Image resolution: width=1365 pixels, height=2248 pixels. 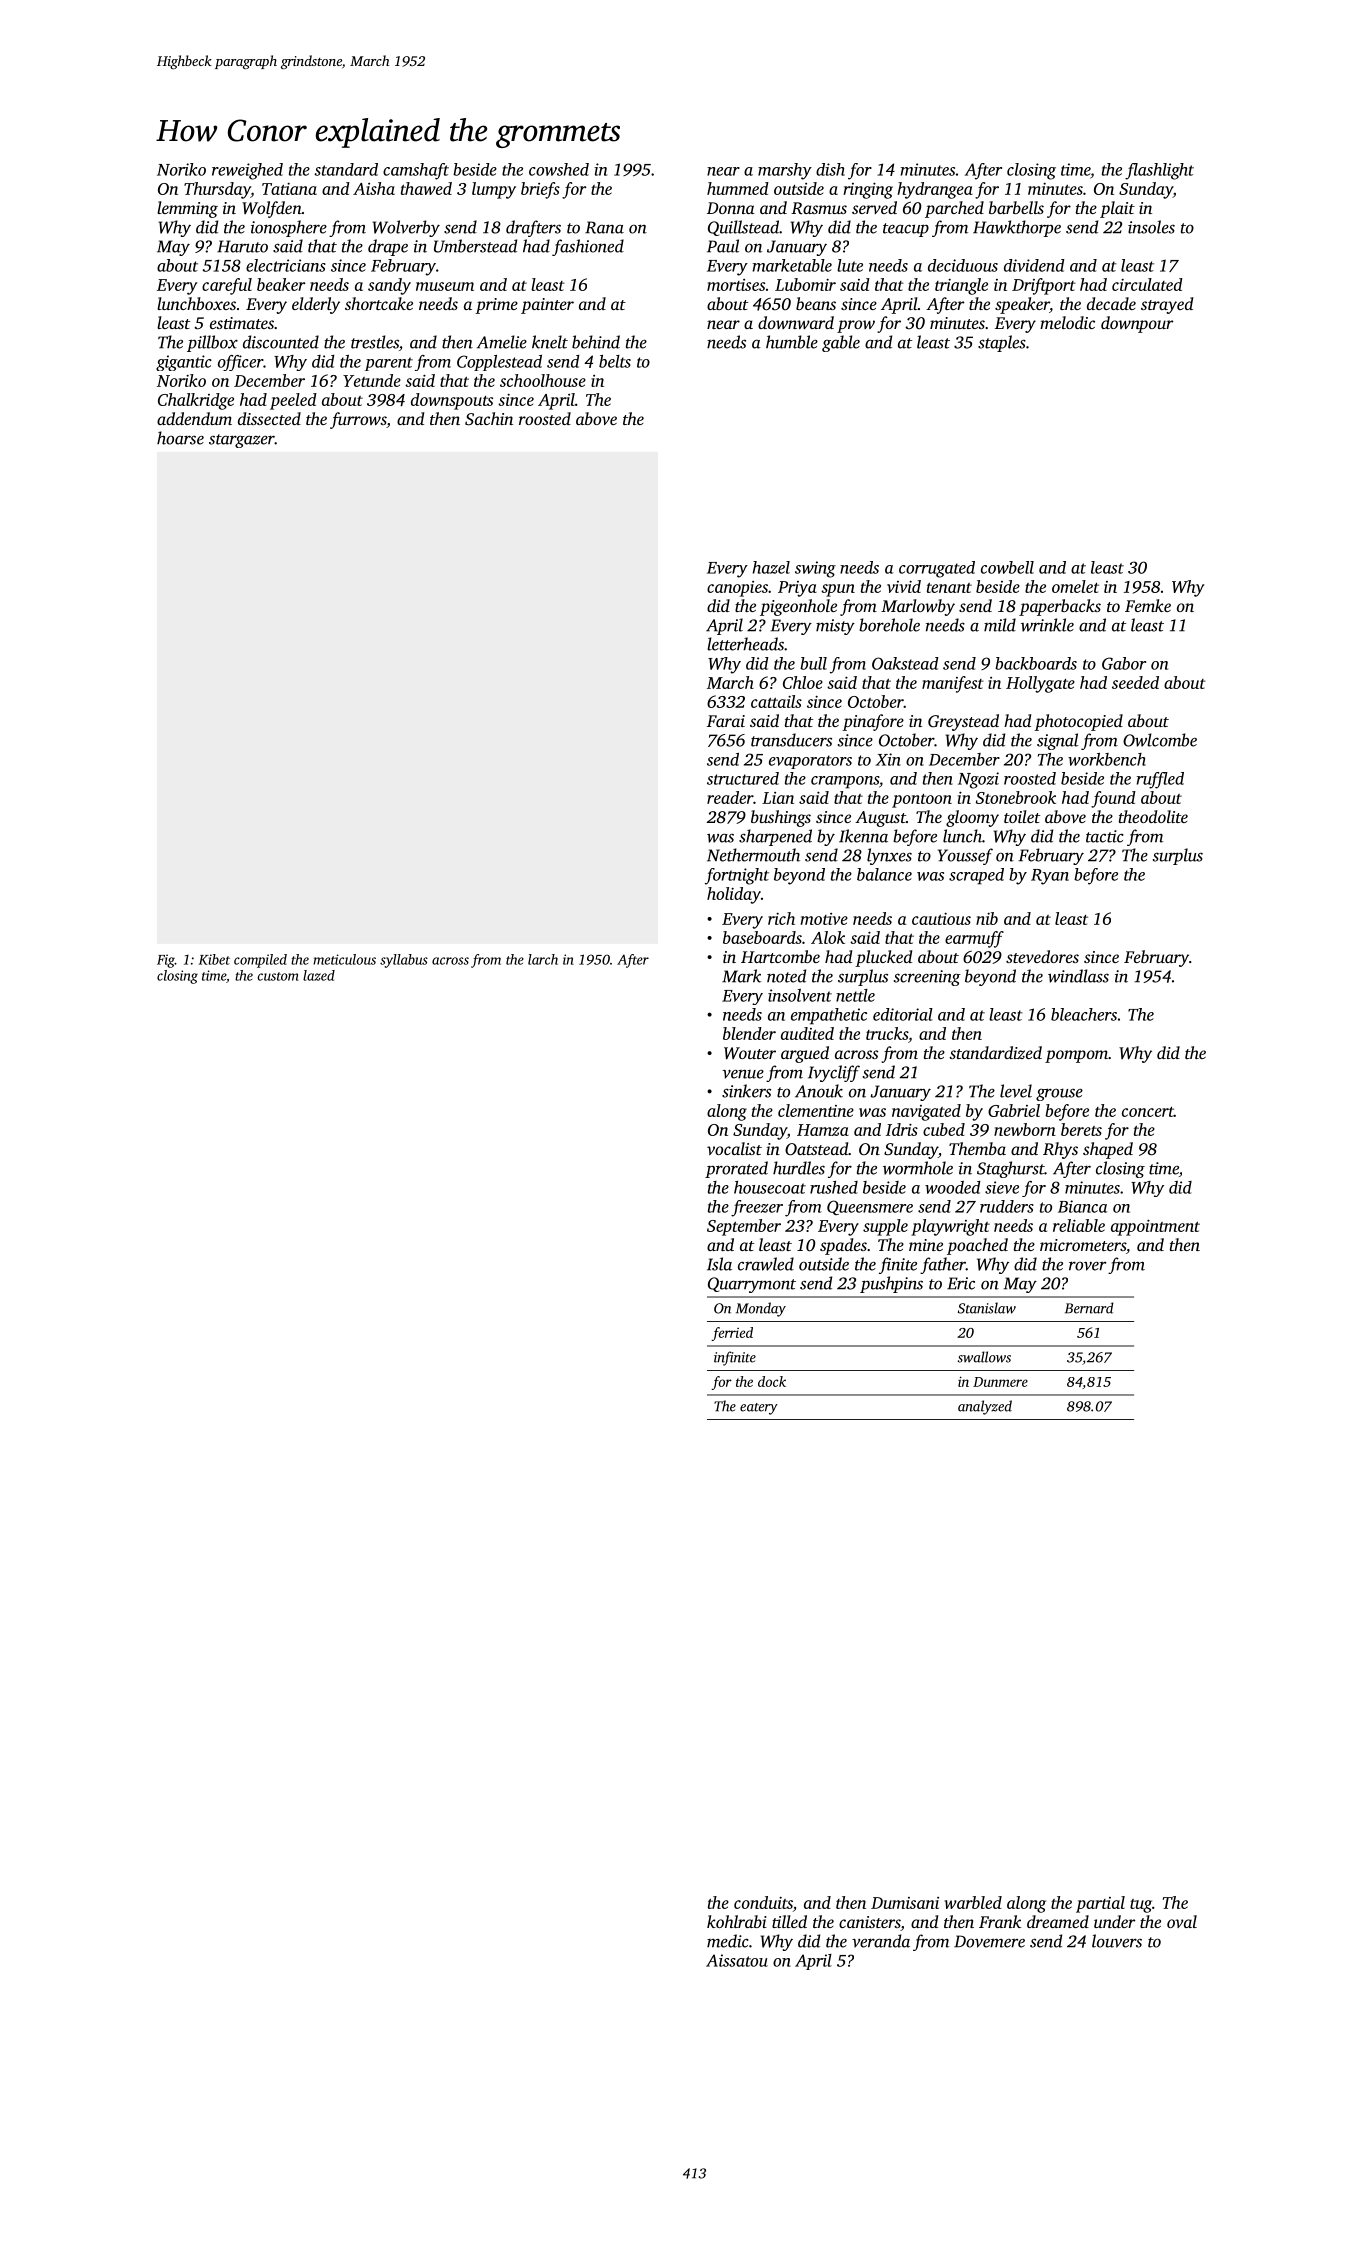 What do you see at coordinates (1089, 1308) in the screenshot?
I see `Bernard` at bounding box center [1089, 1308].
